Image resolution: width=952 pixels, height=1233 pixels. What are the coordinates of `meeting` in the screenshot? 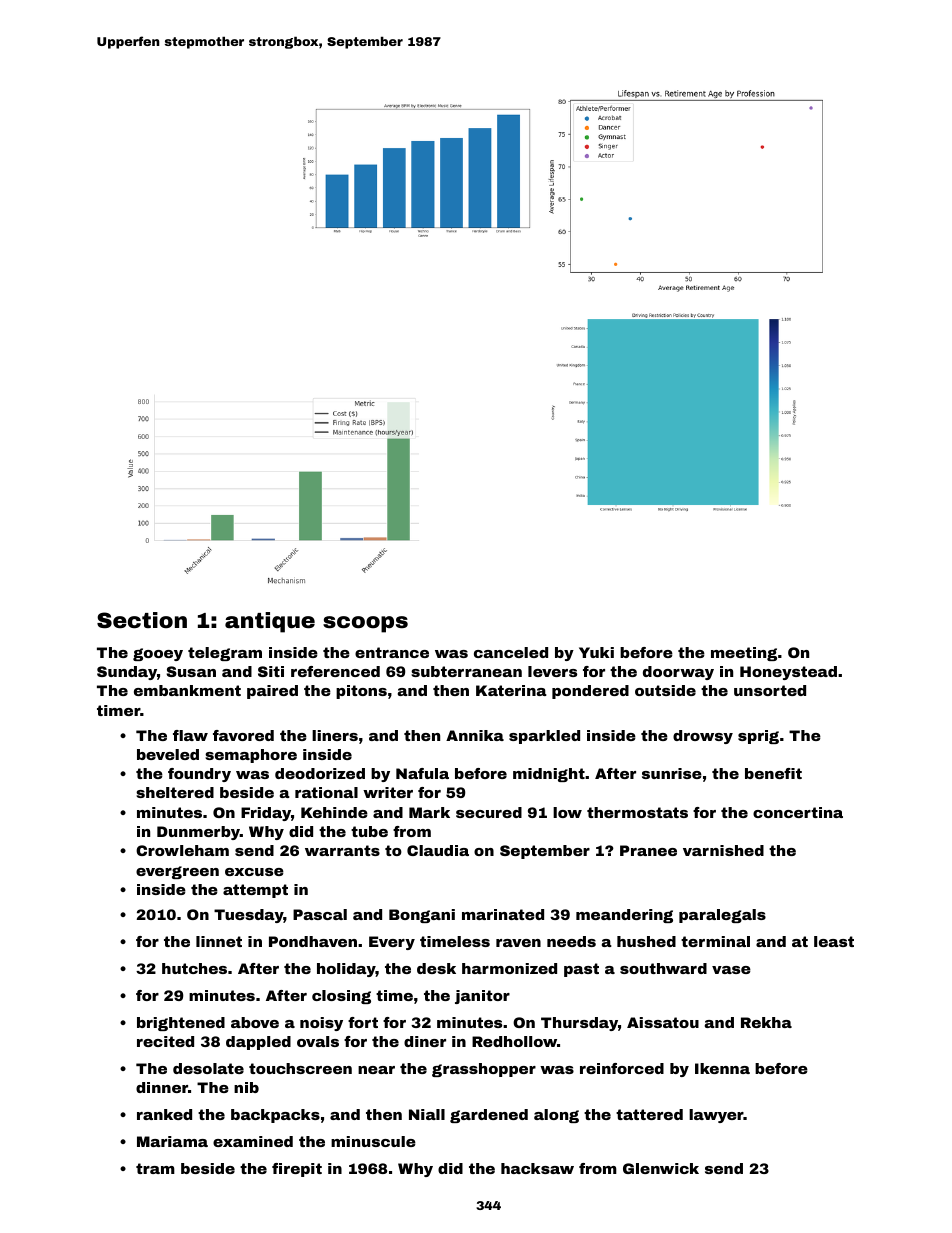 It's located at (744, 654).
